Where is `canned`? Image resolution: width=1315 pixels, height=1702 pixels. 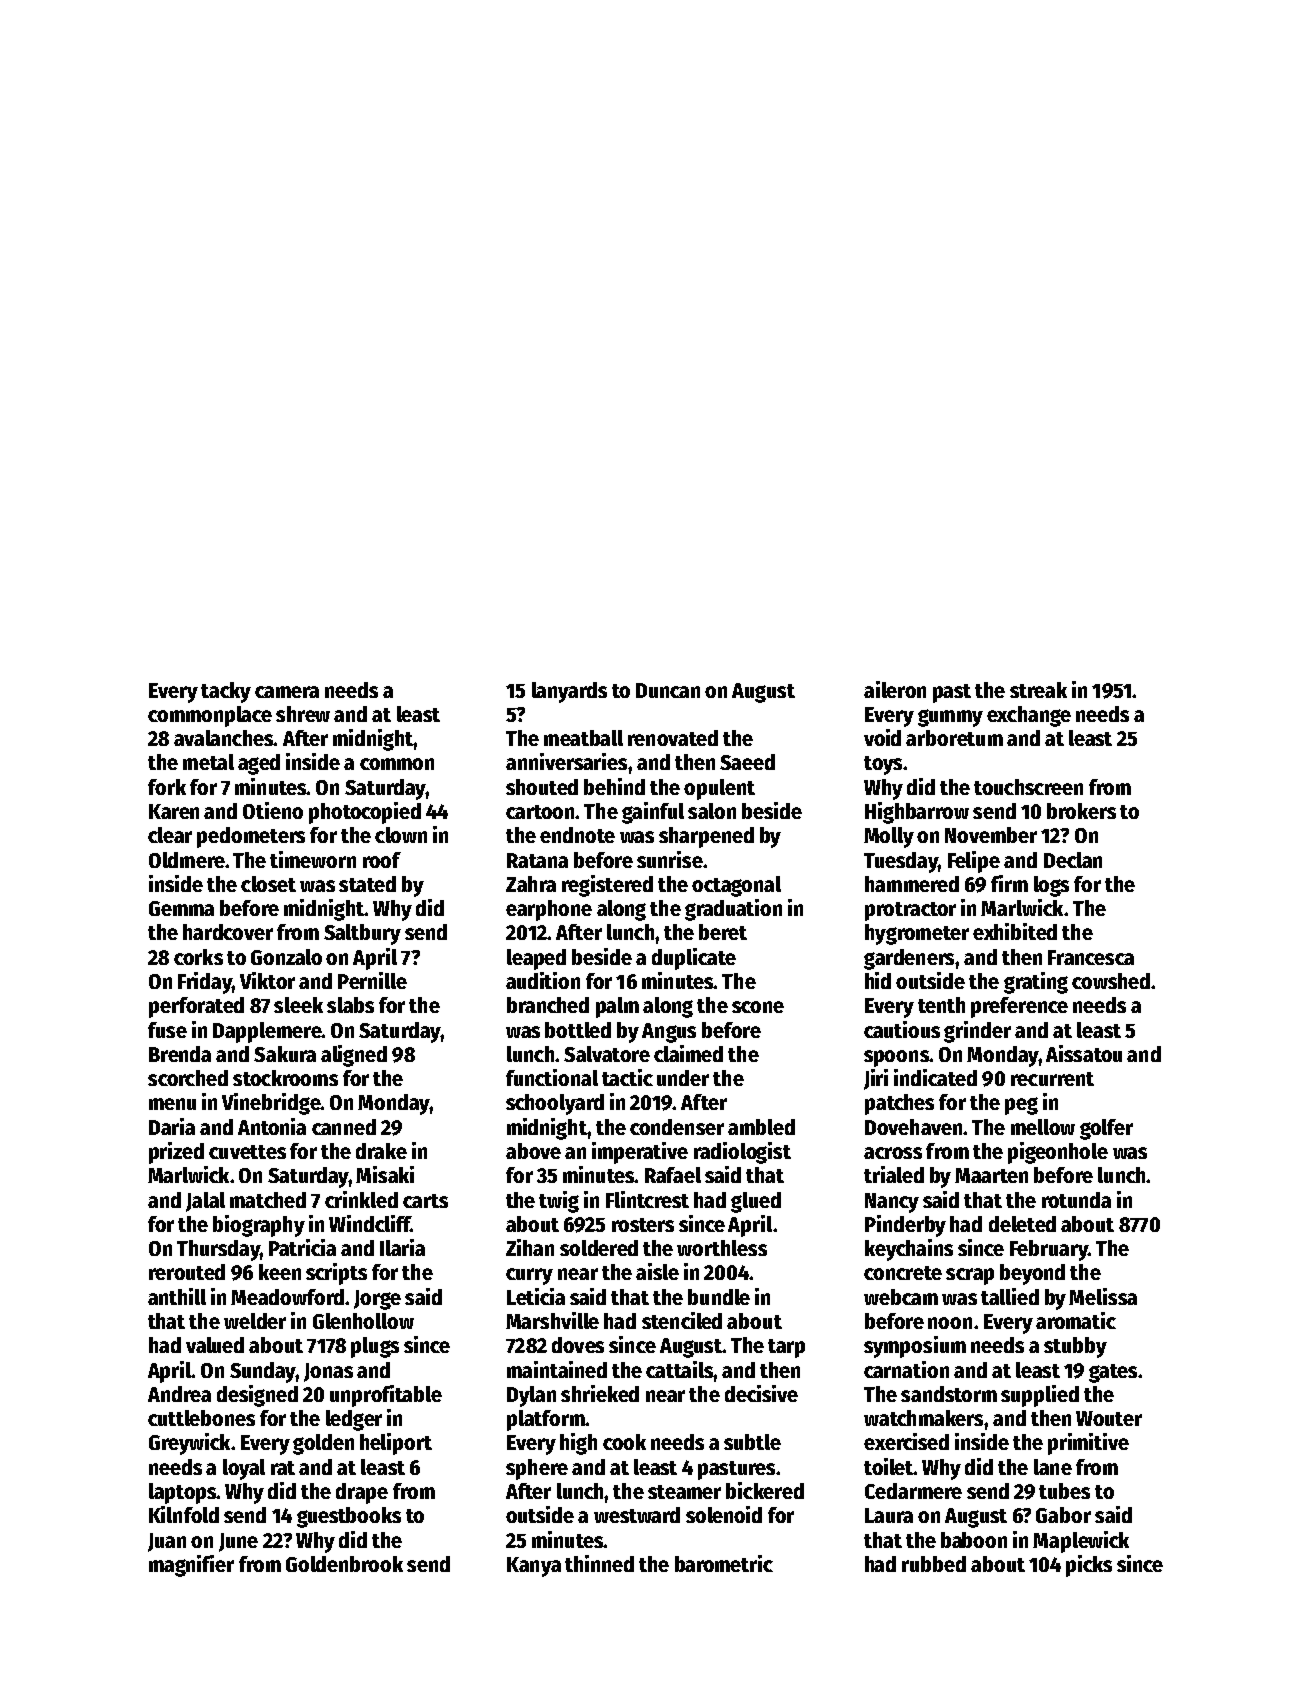
canned is located at coordinates (344, 1127).
